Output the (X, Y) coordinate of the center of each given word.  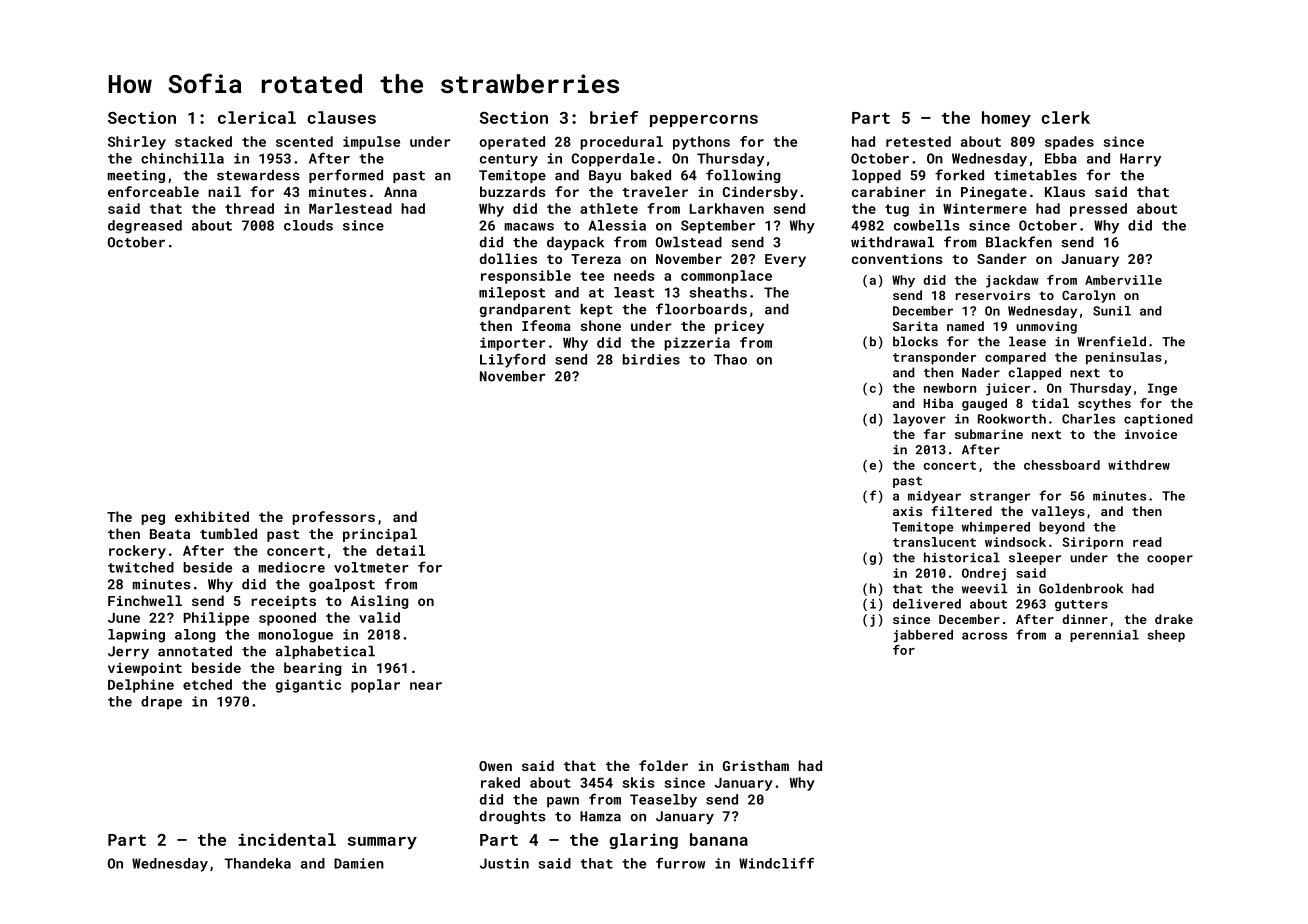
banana (719, 839)
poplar (375, 686)
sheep (1166, 636)
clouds (308, 225)
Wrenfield (1112, 341)
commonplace (726, 277)
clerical (257, 117)
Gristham (756, 765)
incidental (287, 839)
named (965, 326)
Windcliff (776, 863)
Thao (730, 359)
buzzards (513, 191)
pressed (1098, 210)
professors (333, 518)
